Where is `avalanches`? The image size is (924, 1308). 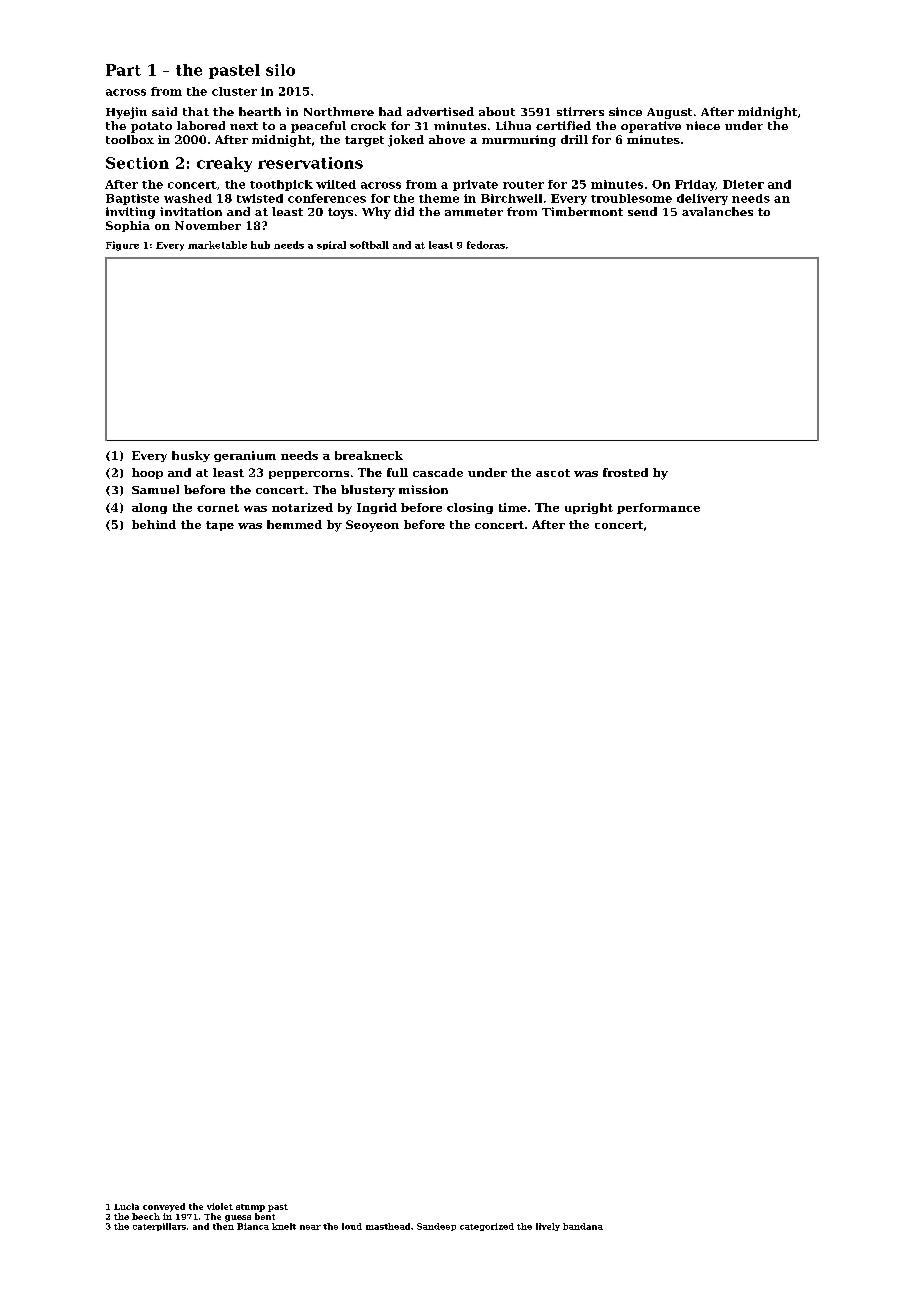 avalanches is located at coordinates (717, 211).
